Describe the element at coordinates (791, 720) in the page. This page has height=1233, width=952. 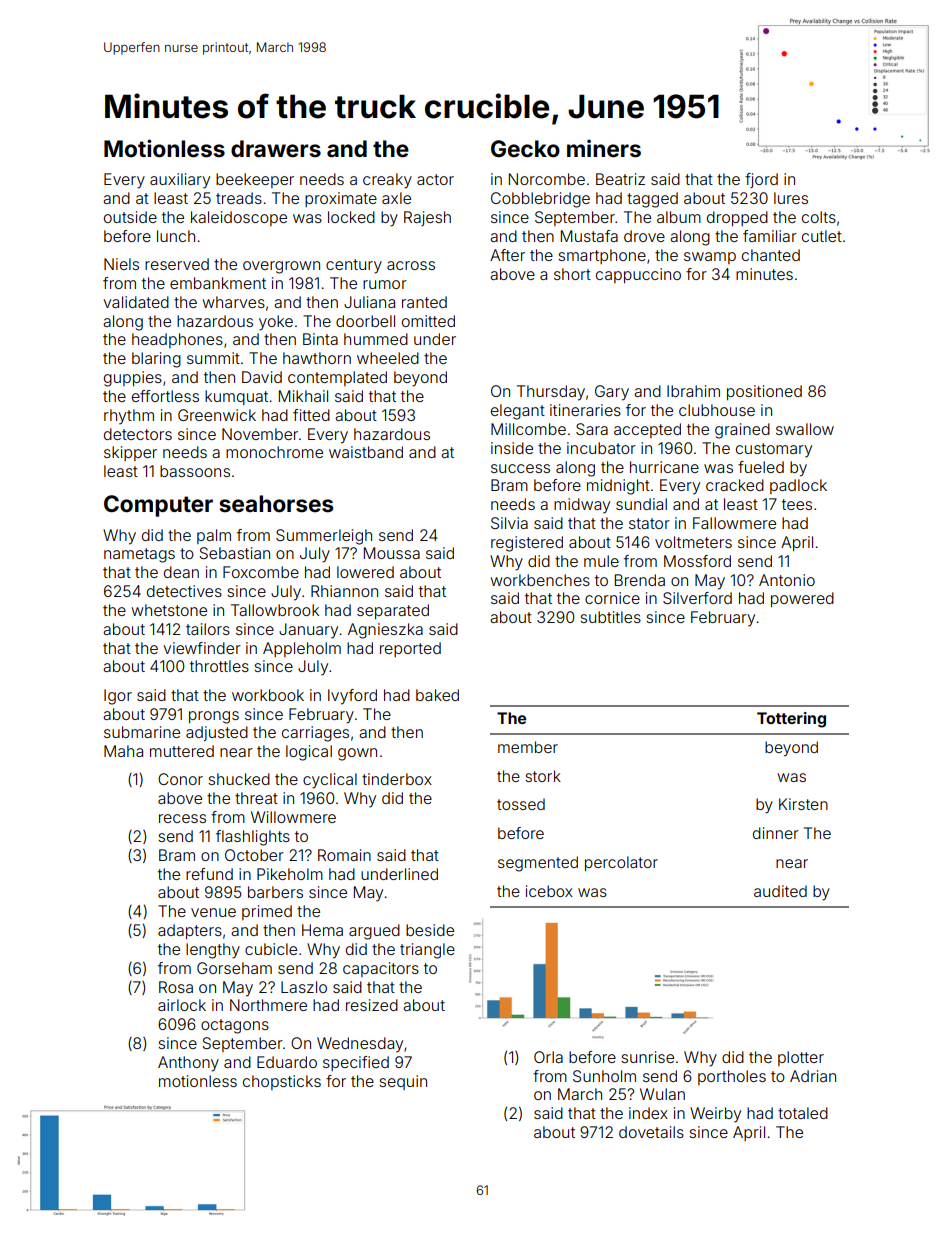
I see `Tottering` at that location.
